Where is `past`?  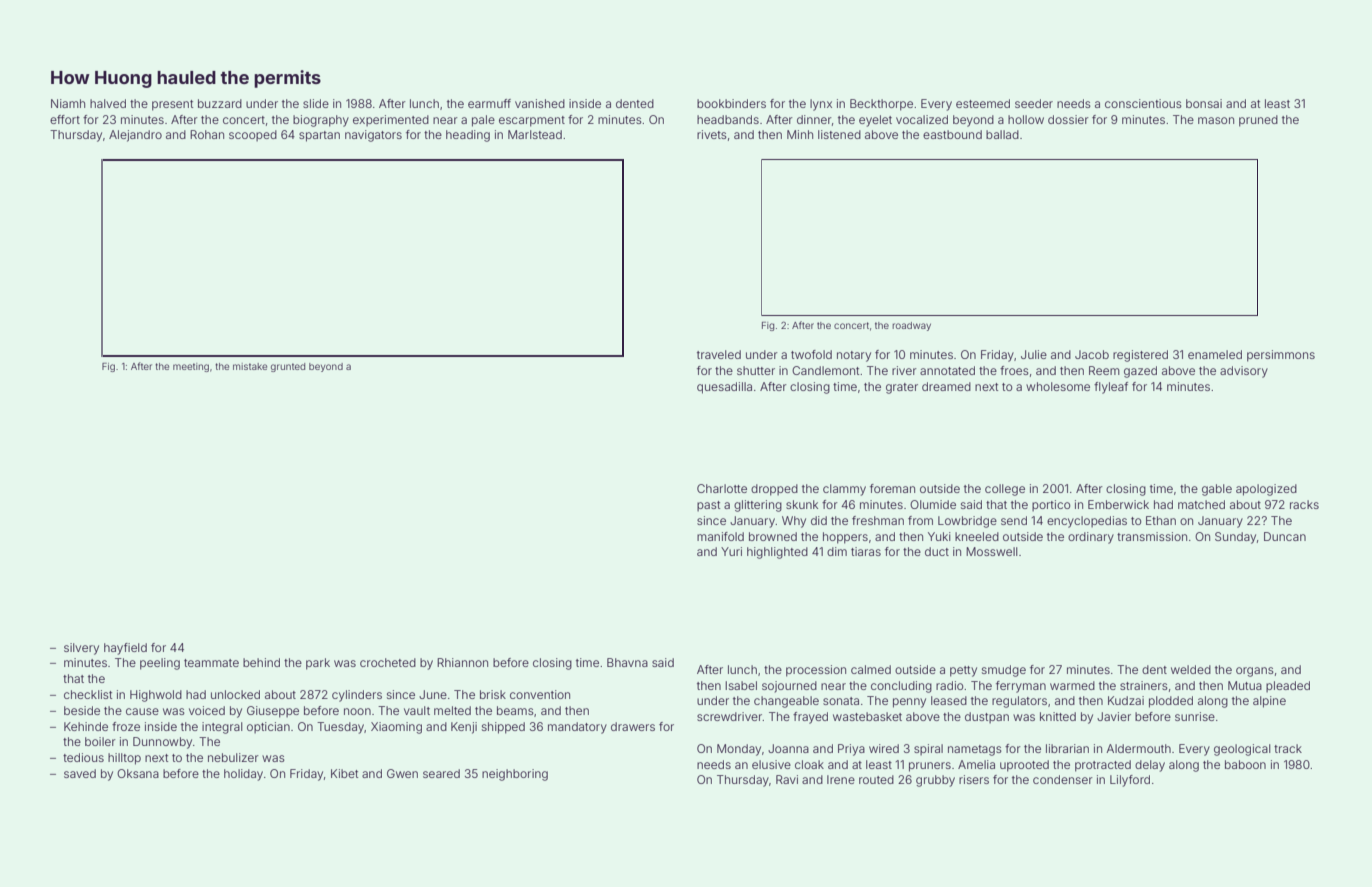
past is located at coordinates (708, 506).
